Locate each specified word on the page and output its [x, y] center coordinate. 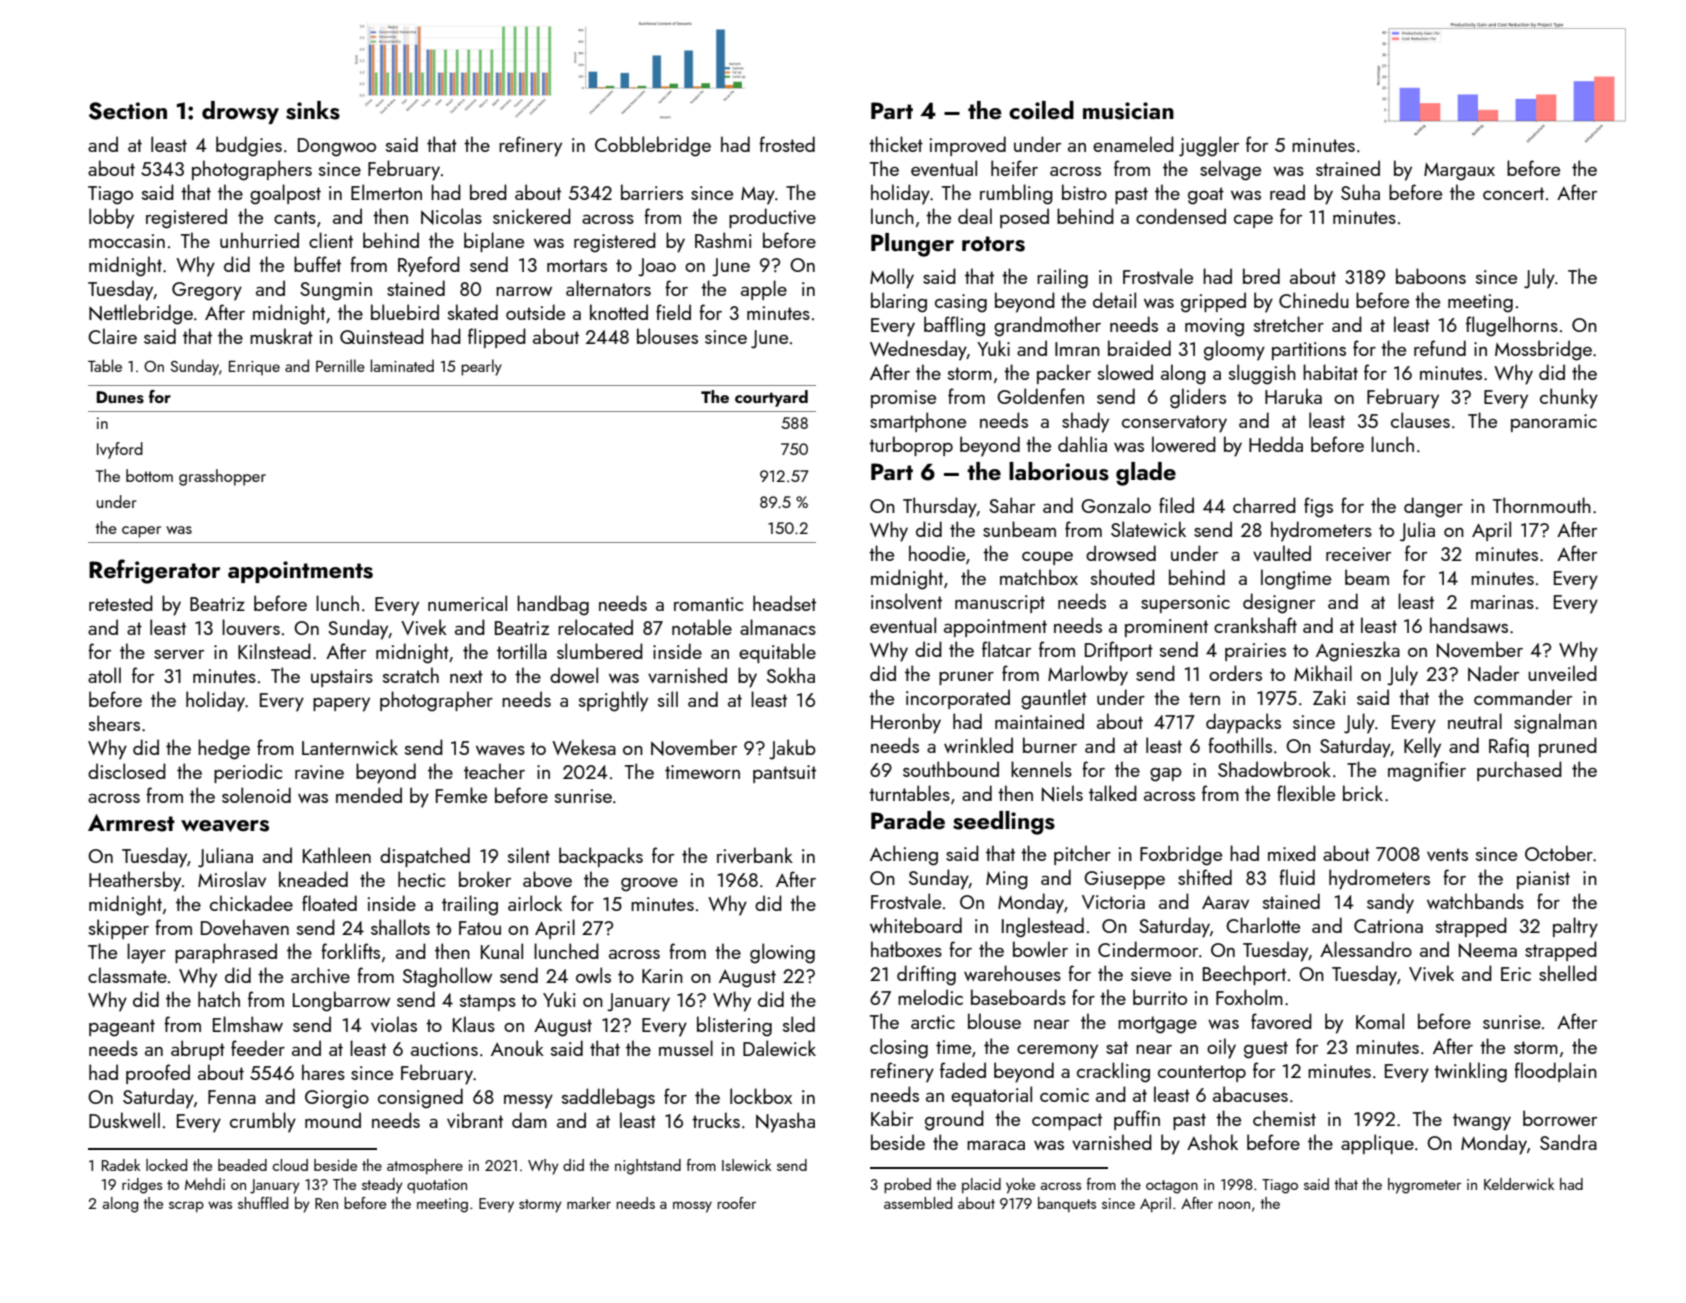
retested [121, 603]
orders [1235, 673]
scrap [186, 1206]
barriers [652, 192]
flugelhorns [1512, 326]
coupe [1047, 558]
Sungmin [336, 291]
